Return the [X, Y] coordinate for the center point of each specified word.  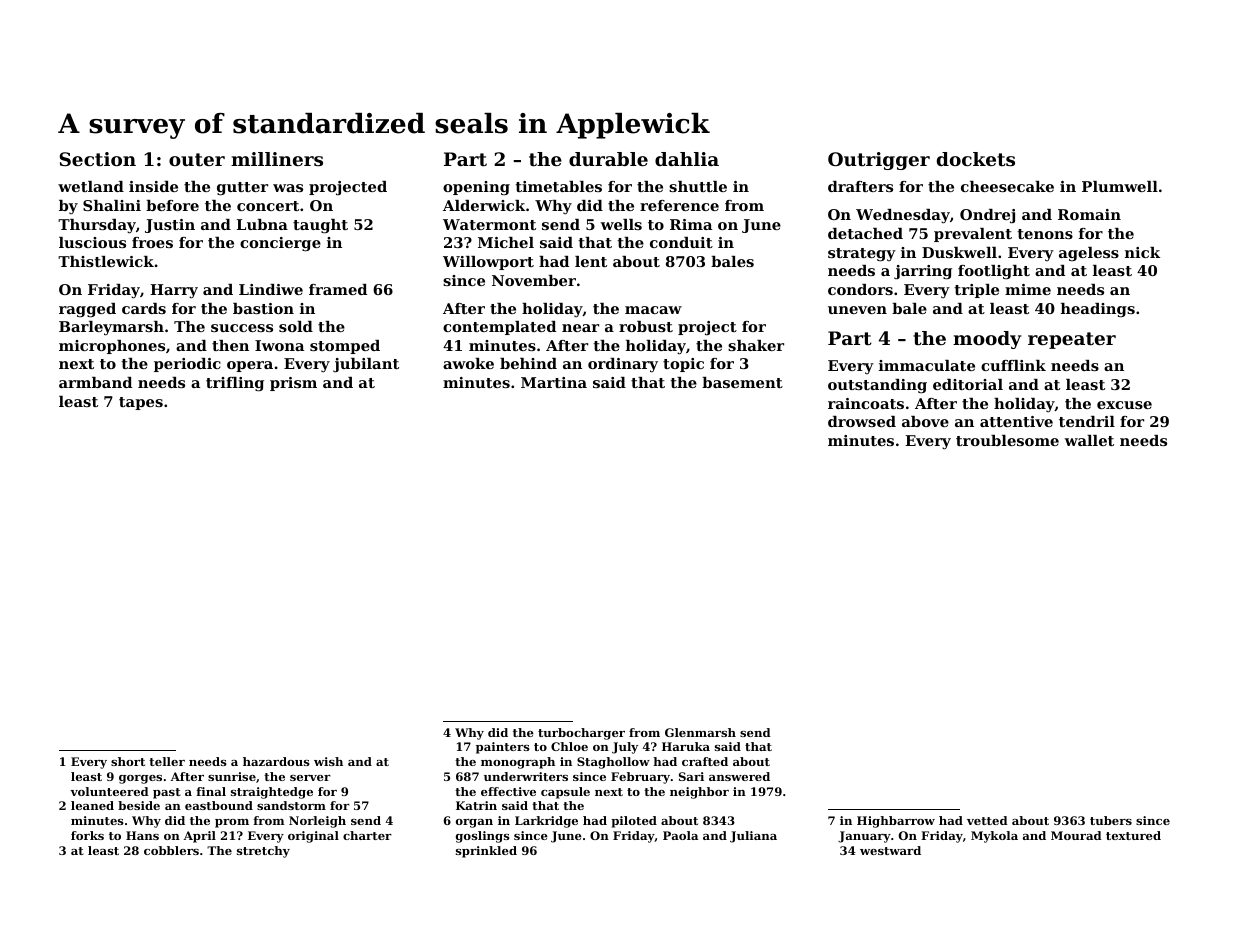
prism [293, 384]
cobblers [171, 850]
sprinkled [486, 852]
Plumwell [1120, 186]
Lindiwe [271, 289]
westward [890, 850]
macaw [653, 310]
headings [1098, 310]
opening [476, 188]
